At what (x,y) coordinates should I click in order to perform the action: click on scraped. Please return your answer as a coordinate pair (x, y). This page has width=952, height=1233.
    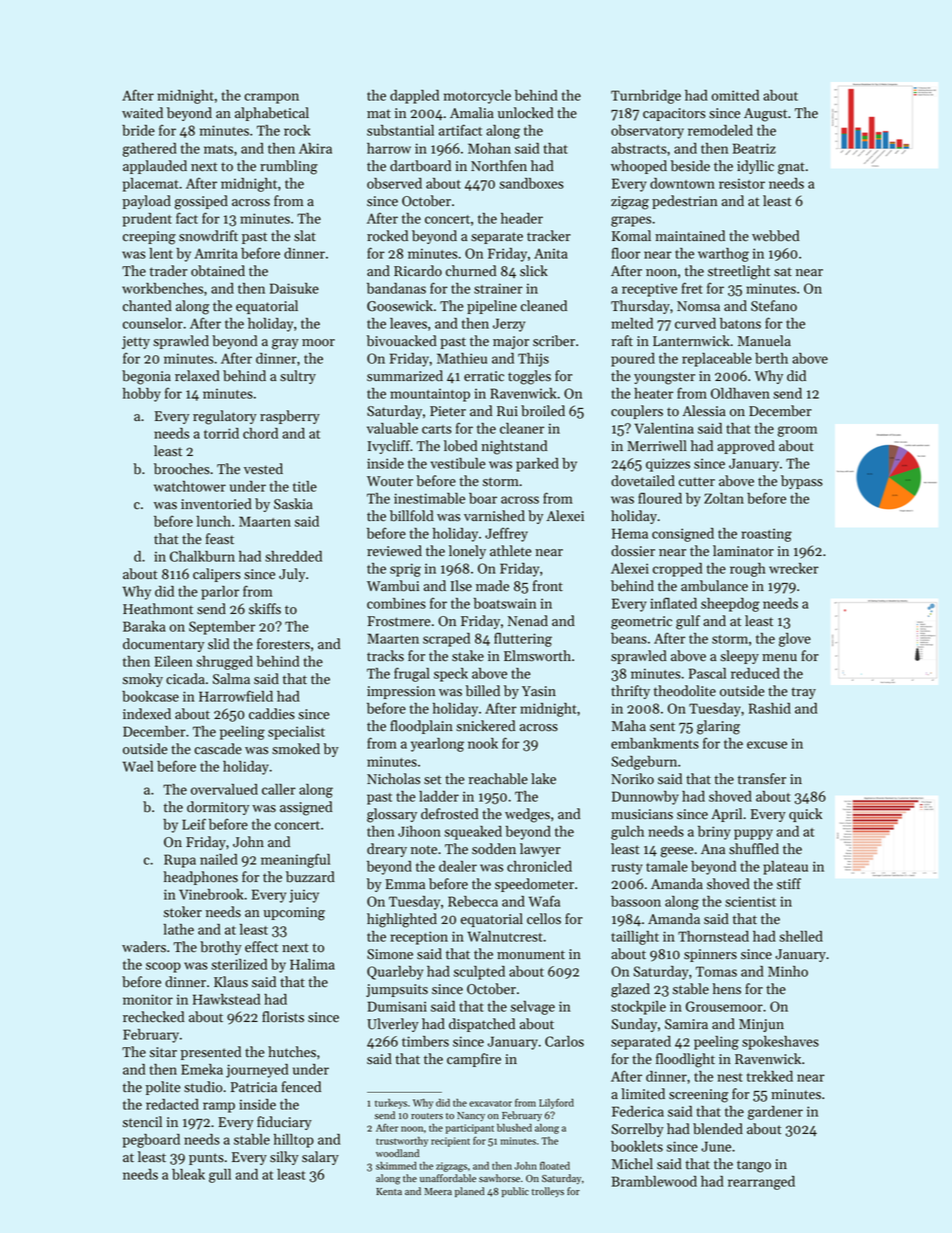
    Looking at the image, I should click on (446, 640).
